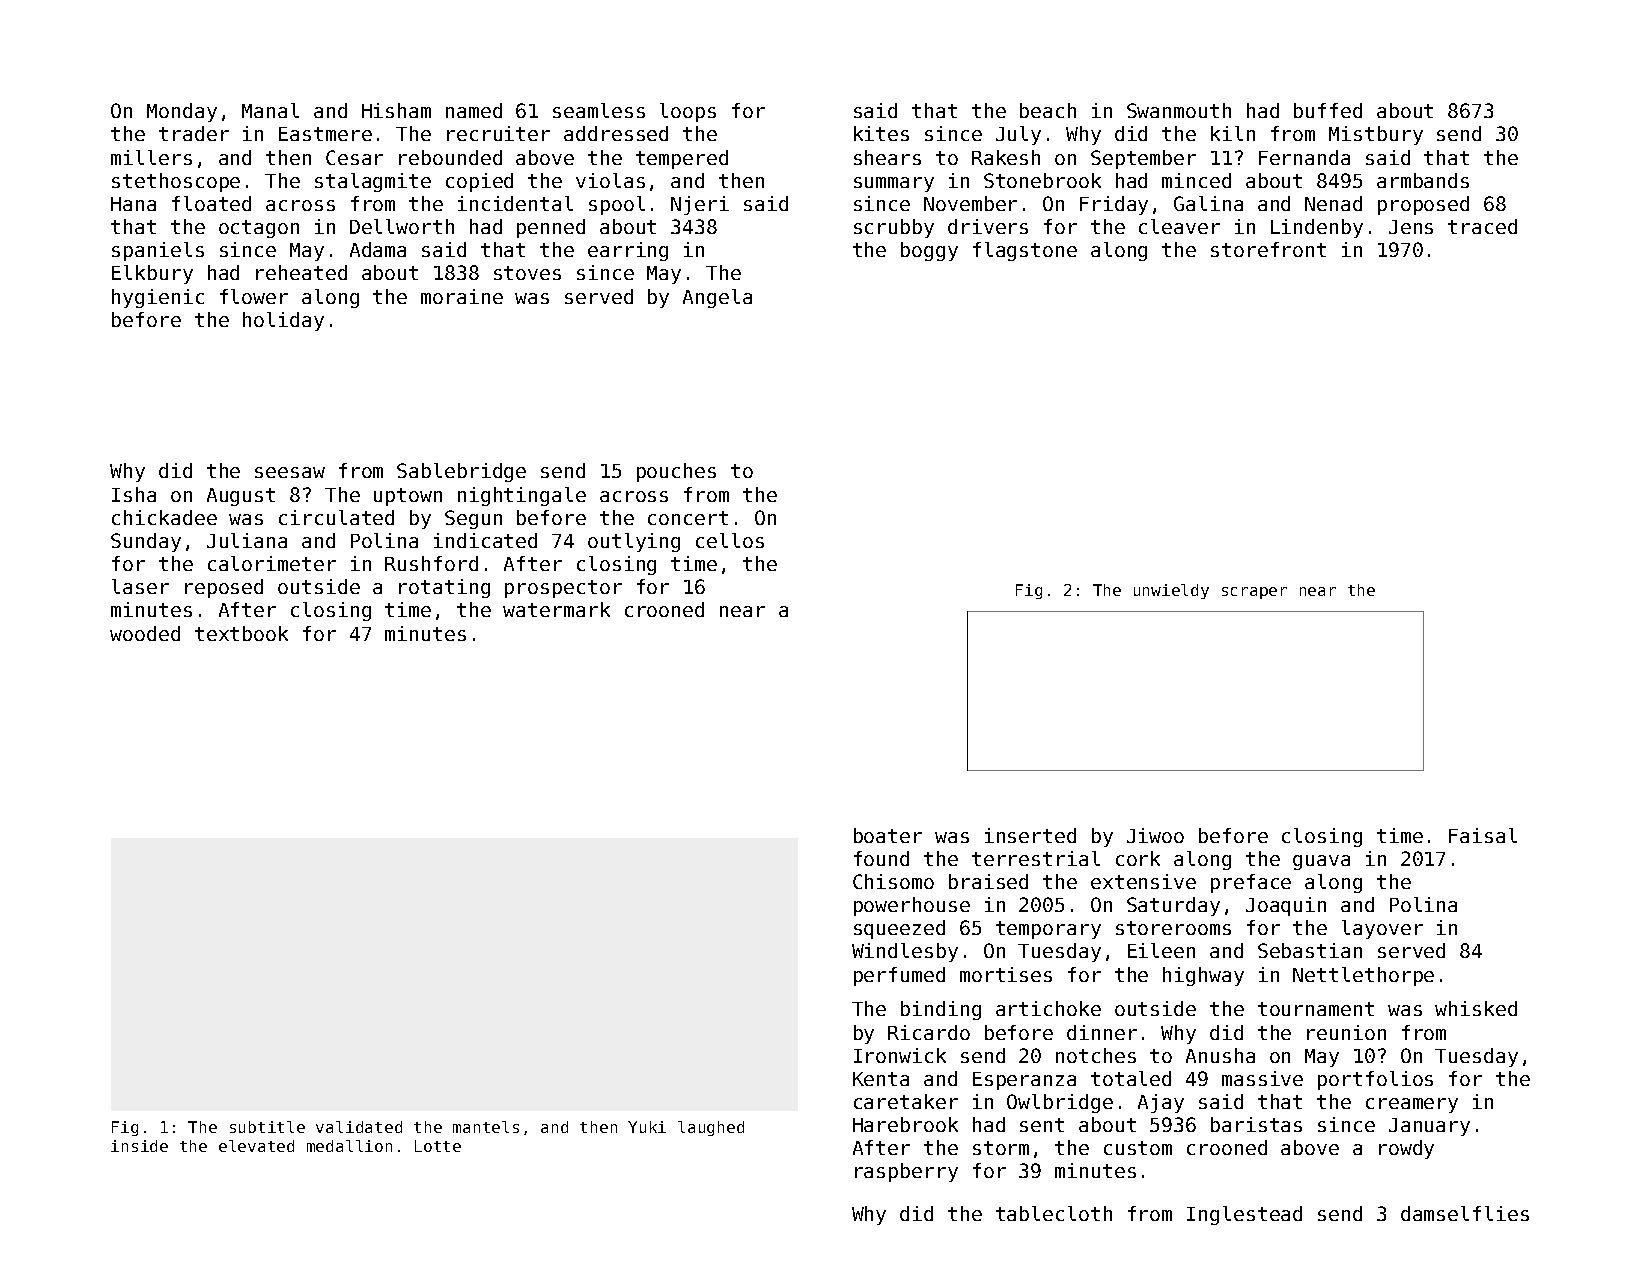  What do you see at coordinates (676, 472) in the screenshot?
I see `pouches` at bounding box center [676, 472].
